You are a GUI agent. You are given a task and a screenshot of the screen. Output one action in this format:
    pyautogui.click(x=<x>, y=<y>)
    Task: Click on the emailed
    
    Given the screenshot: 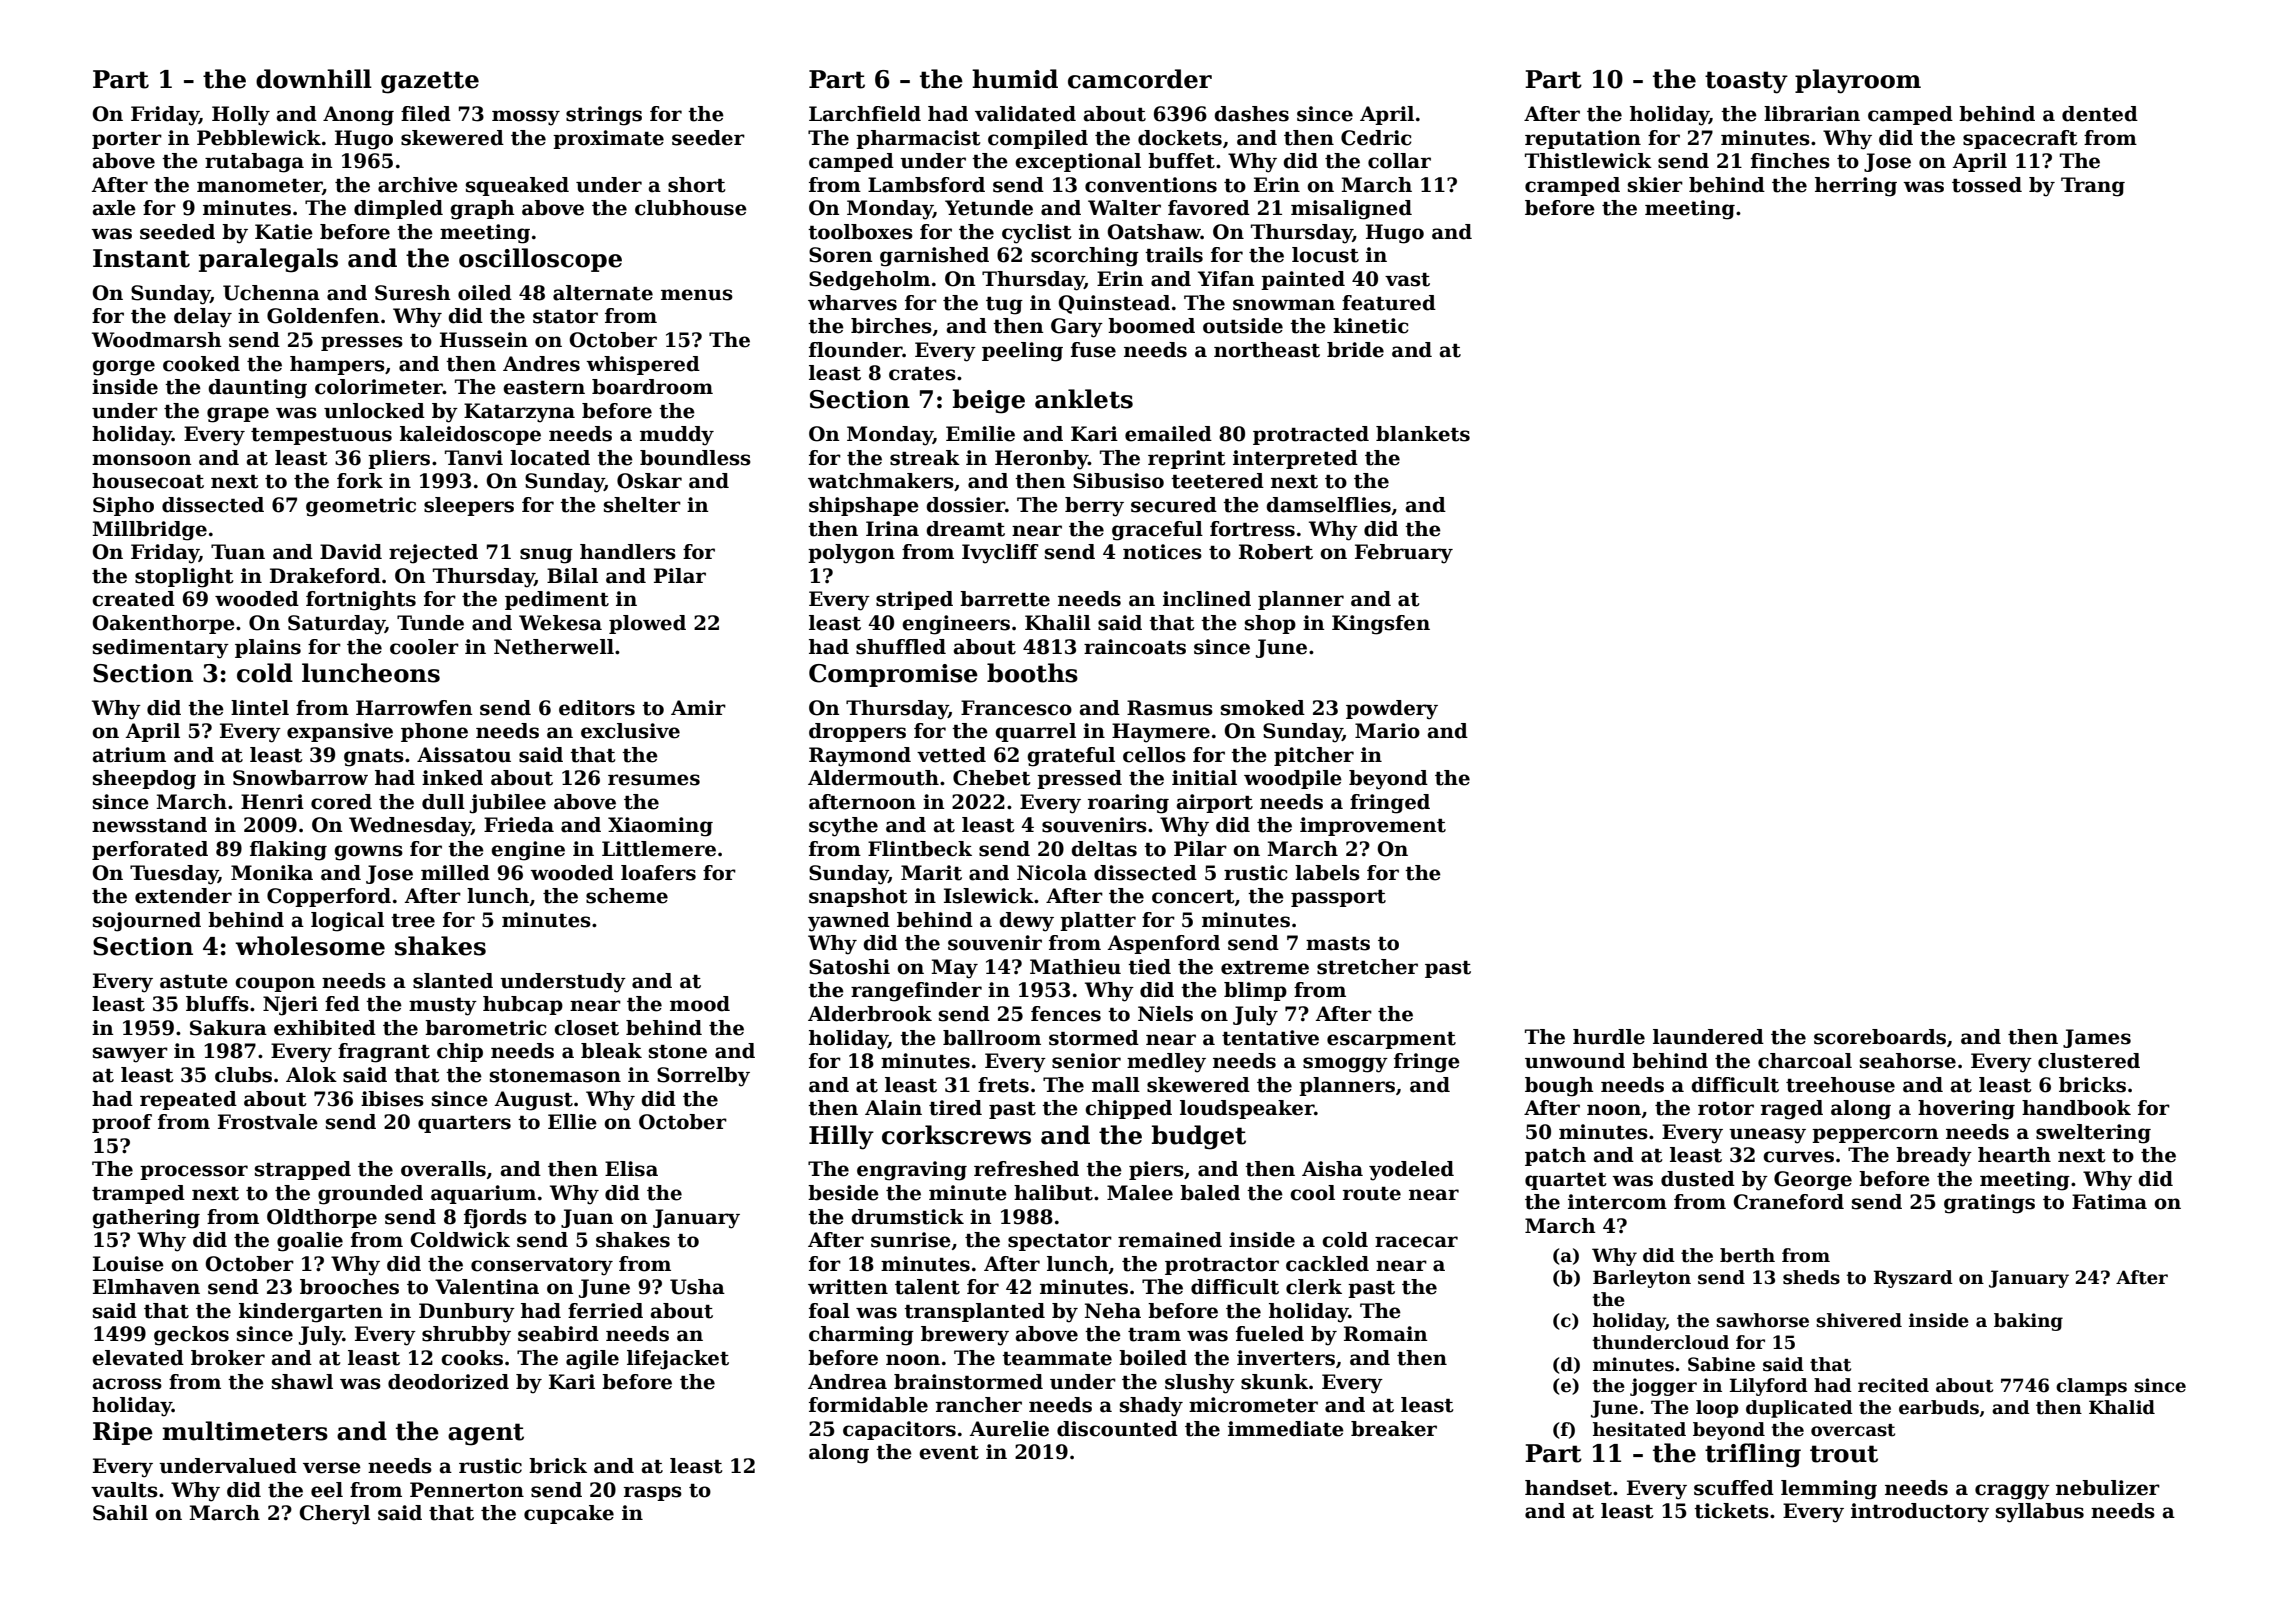 What is the action you would take?
    pyautogui.click(x=1168, y=434)
